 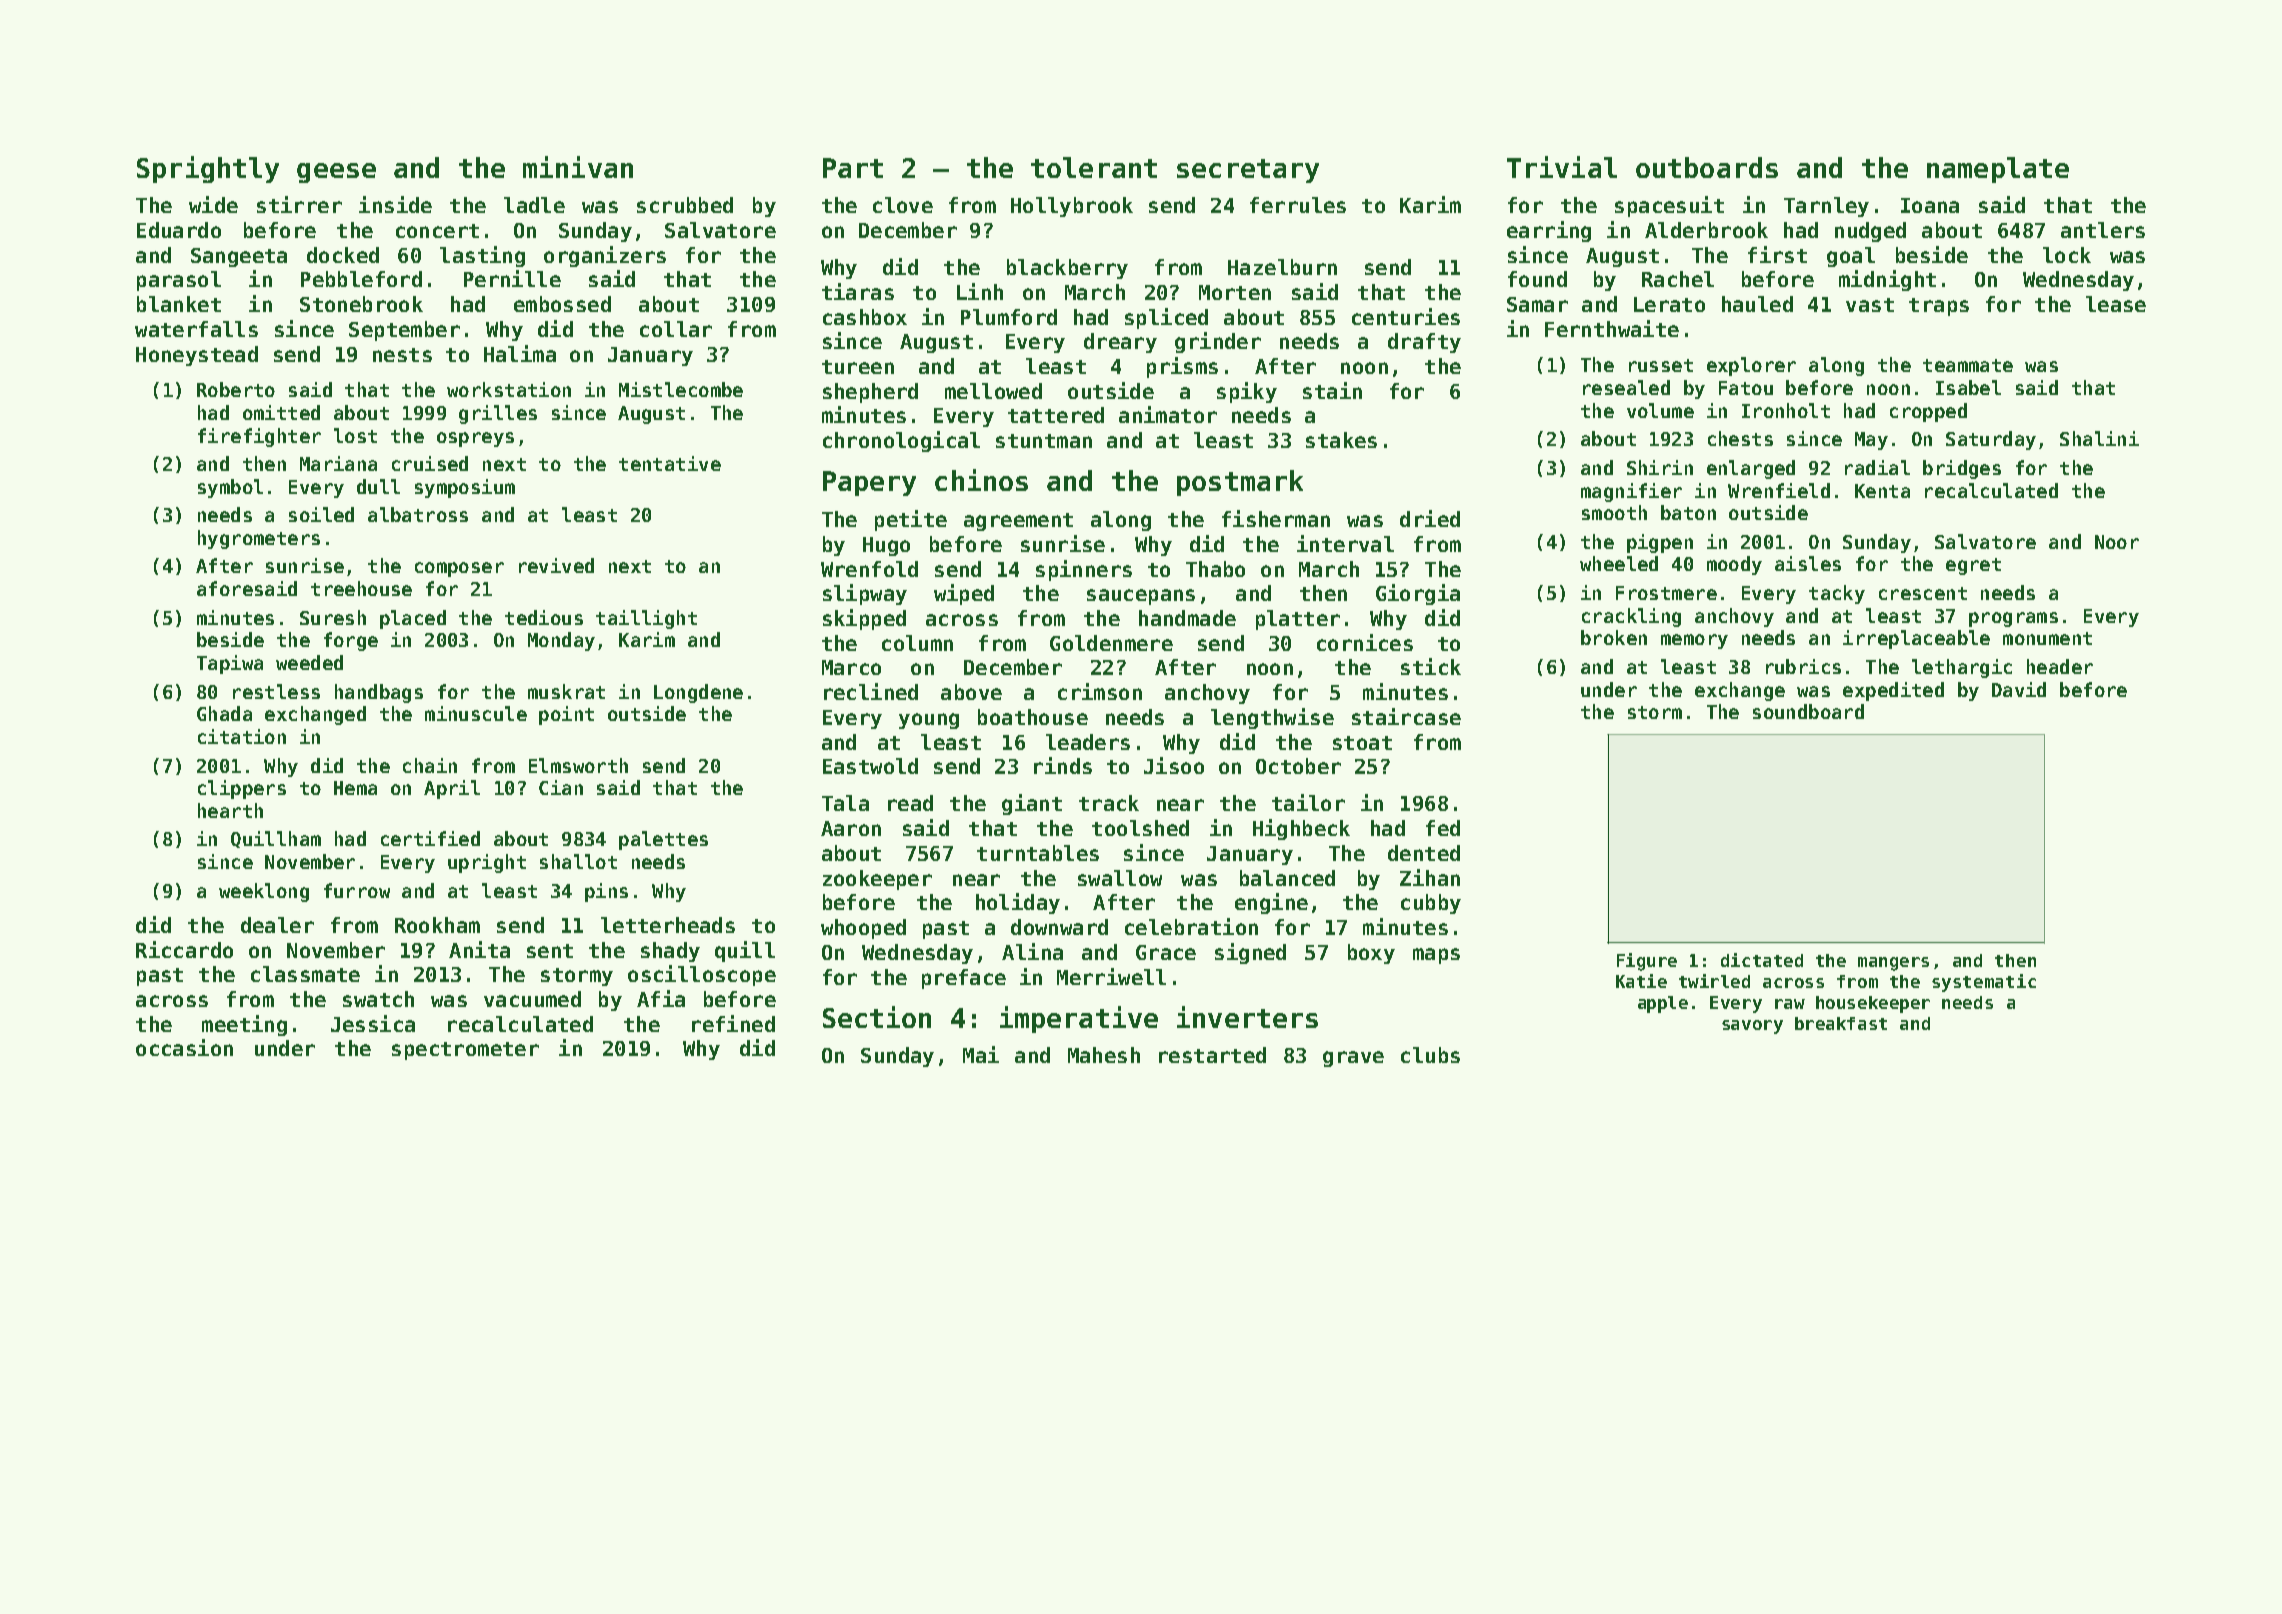 I want to click on antlers, so click(x=2103, y=230).
